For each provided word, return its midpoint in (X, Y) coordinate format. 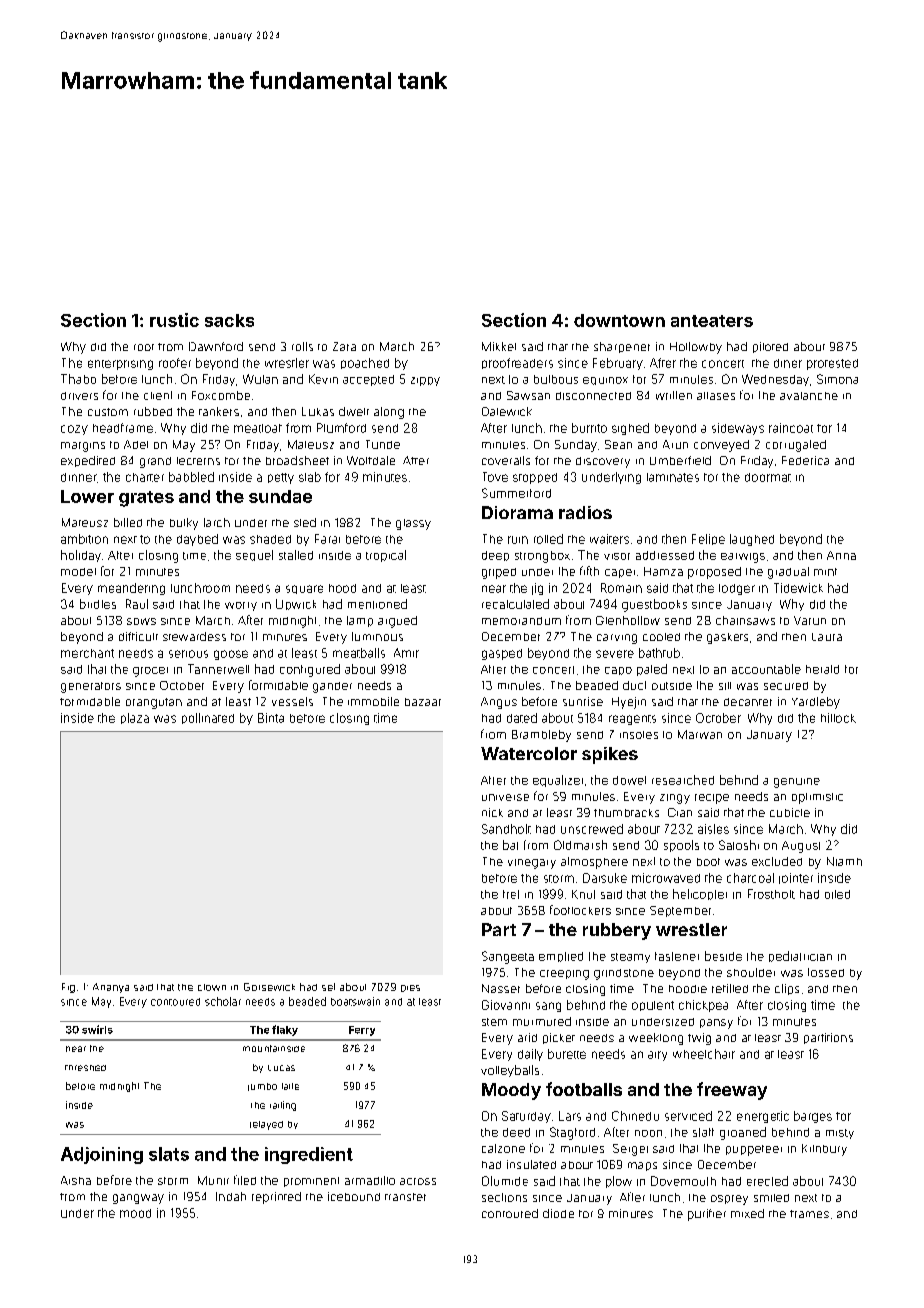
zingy (675, 799)
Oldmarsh (580, 845)
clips (787, 989)
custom (108, 412)
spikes (610, 755)
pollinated (208, 718)
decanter (748, 702)
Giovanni (506, 1005)
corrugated (796, 446)
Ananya (111, 988)
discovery (603, 462)
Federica (805, 460)
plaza (135, 718)
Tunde (383, 444)
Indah (231, 1196)
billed (128, 522)
